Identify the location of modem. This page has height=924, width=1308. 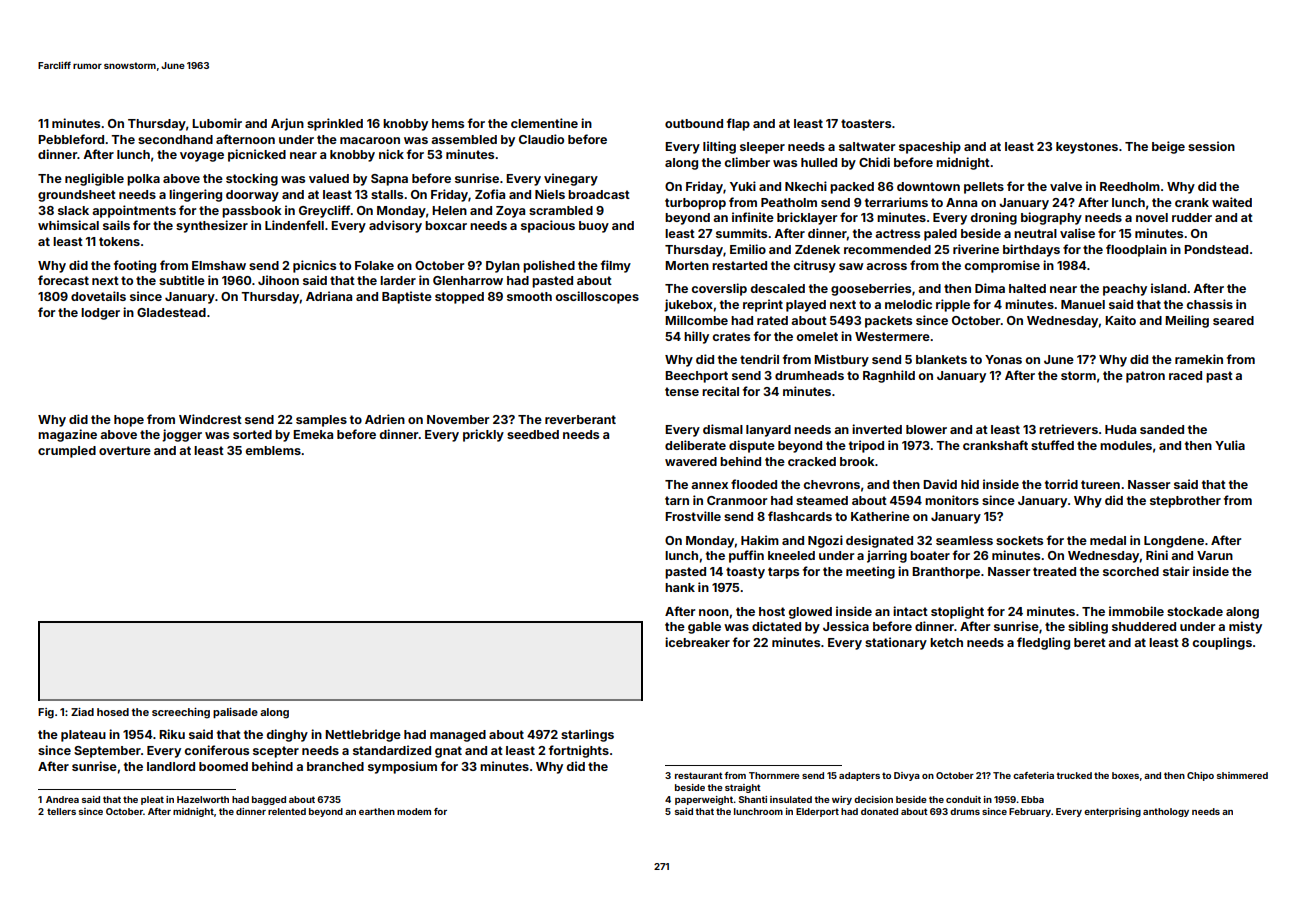
(414, 811).
